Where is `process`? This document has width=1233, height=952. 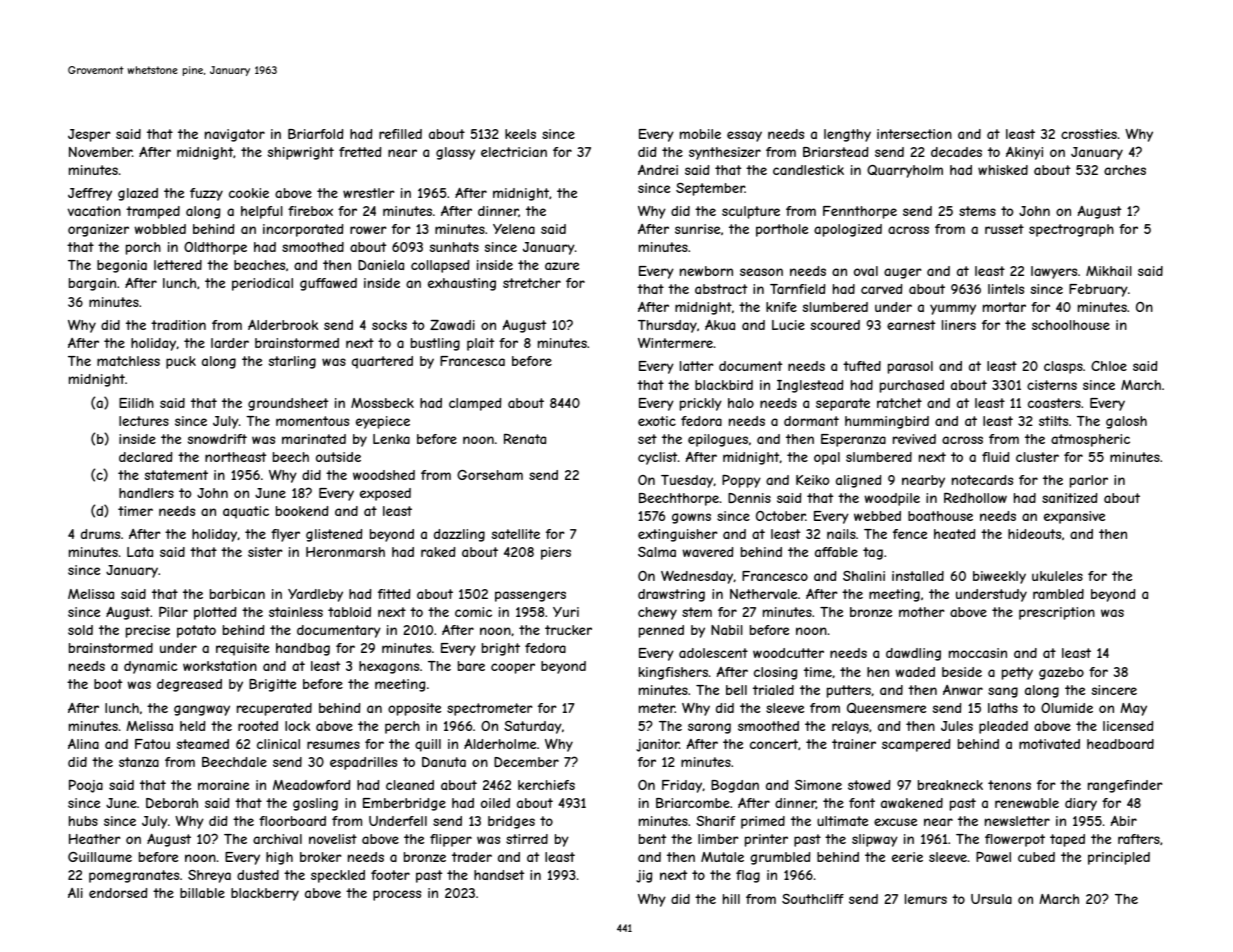 process is located at coordinates (397, 895).
